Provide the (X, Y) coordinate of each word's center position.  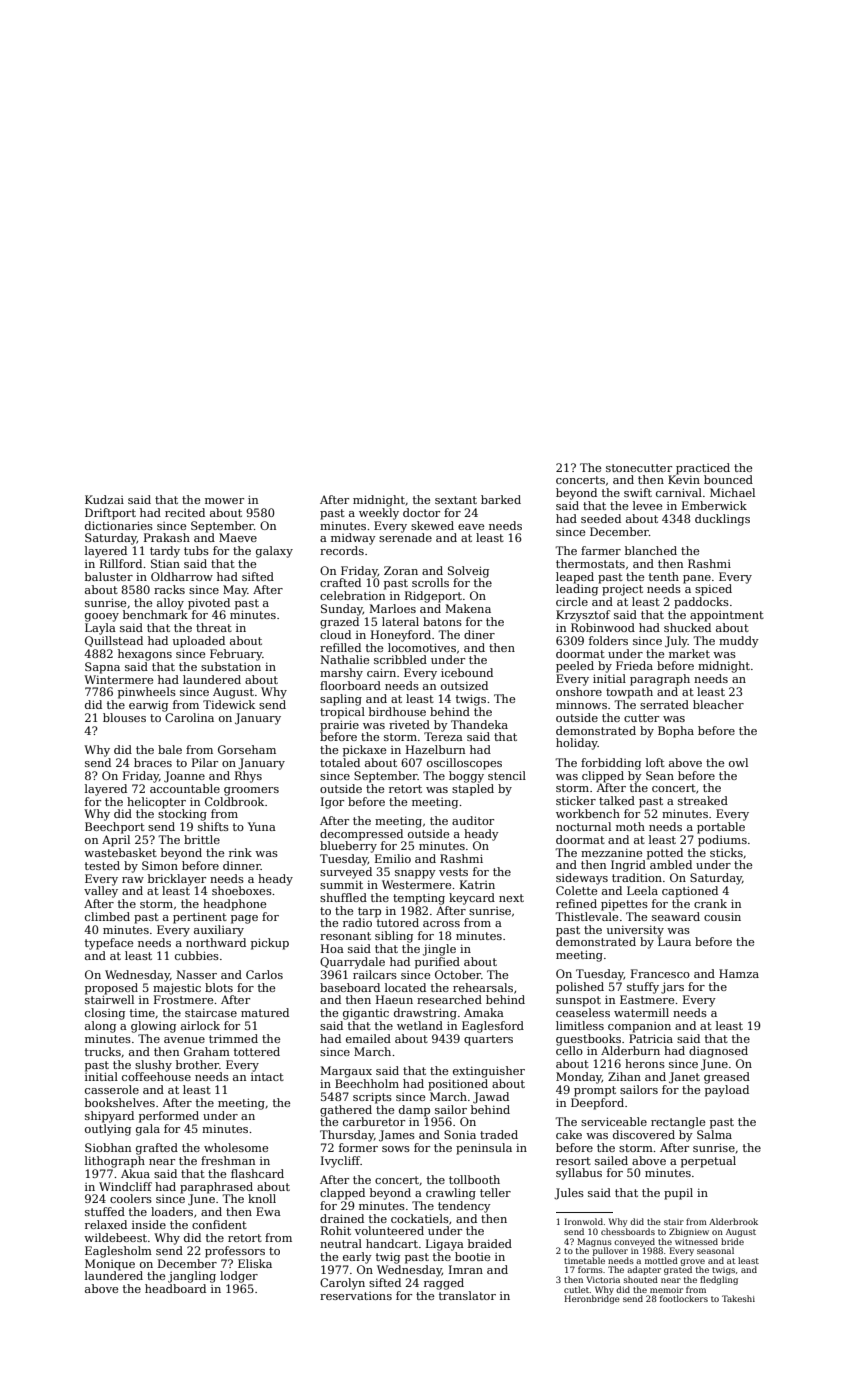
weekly (379, 514)
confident (219, 1224)
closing (105, 1014)
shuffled (343, 897)
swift (638, 492)
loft (655, 762)
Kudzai (104, 499)
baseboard (350, 987)
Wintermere (118, 679)
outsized (464, 685)
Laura (674, 941)
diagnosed (718, 1052)
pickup (270, 944)
